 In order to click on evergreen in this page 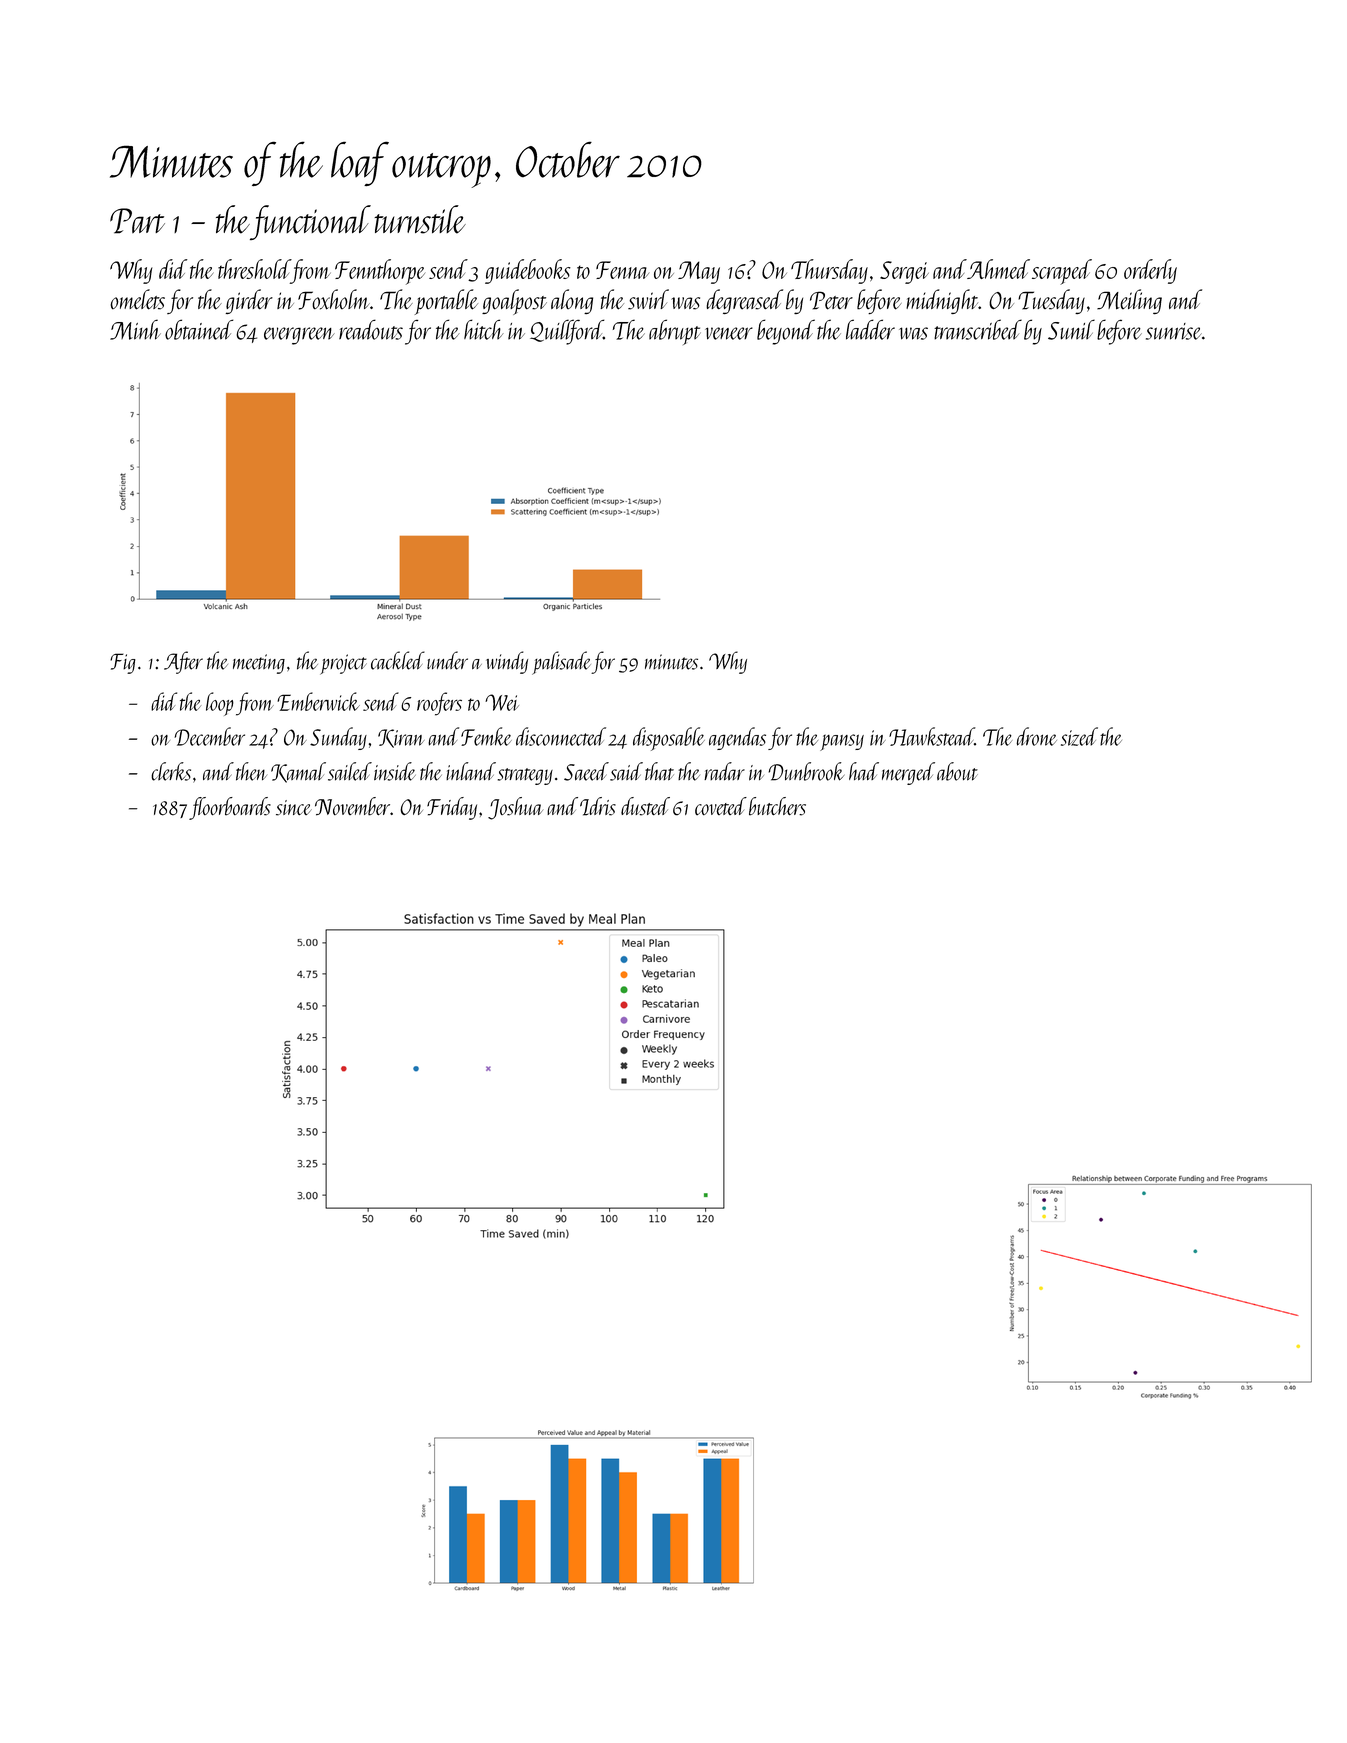, I will do `click(299, 336)`.
